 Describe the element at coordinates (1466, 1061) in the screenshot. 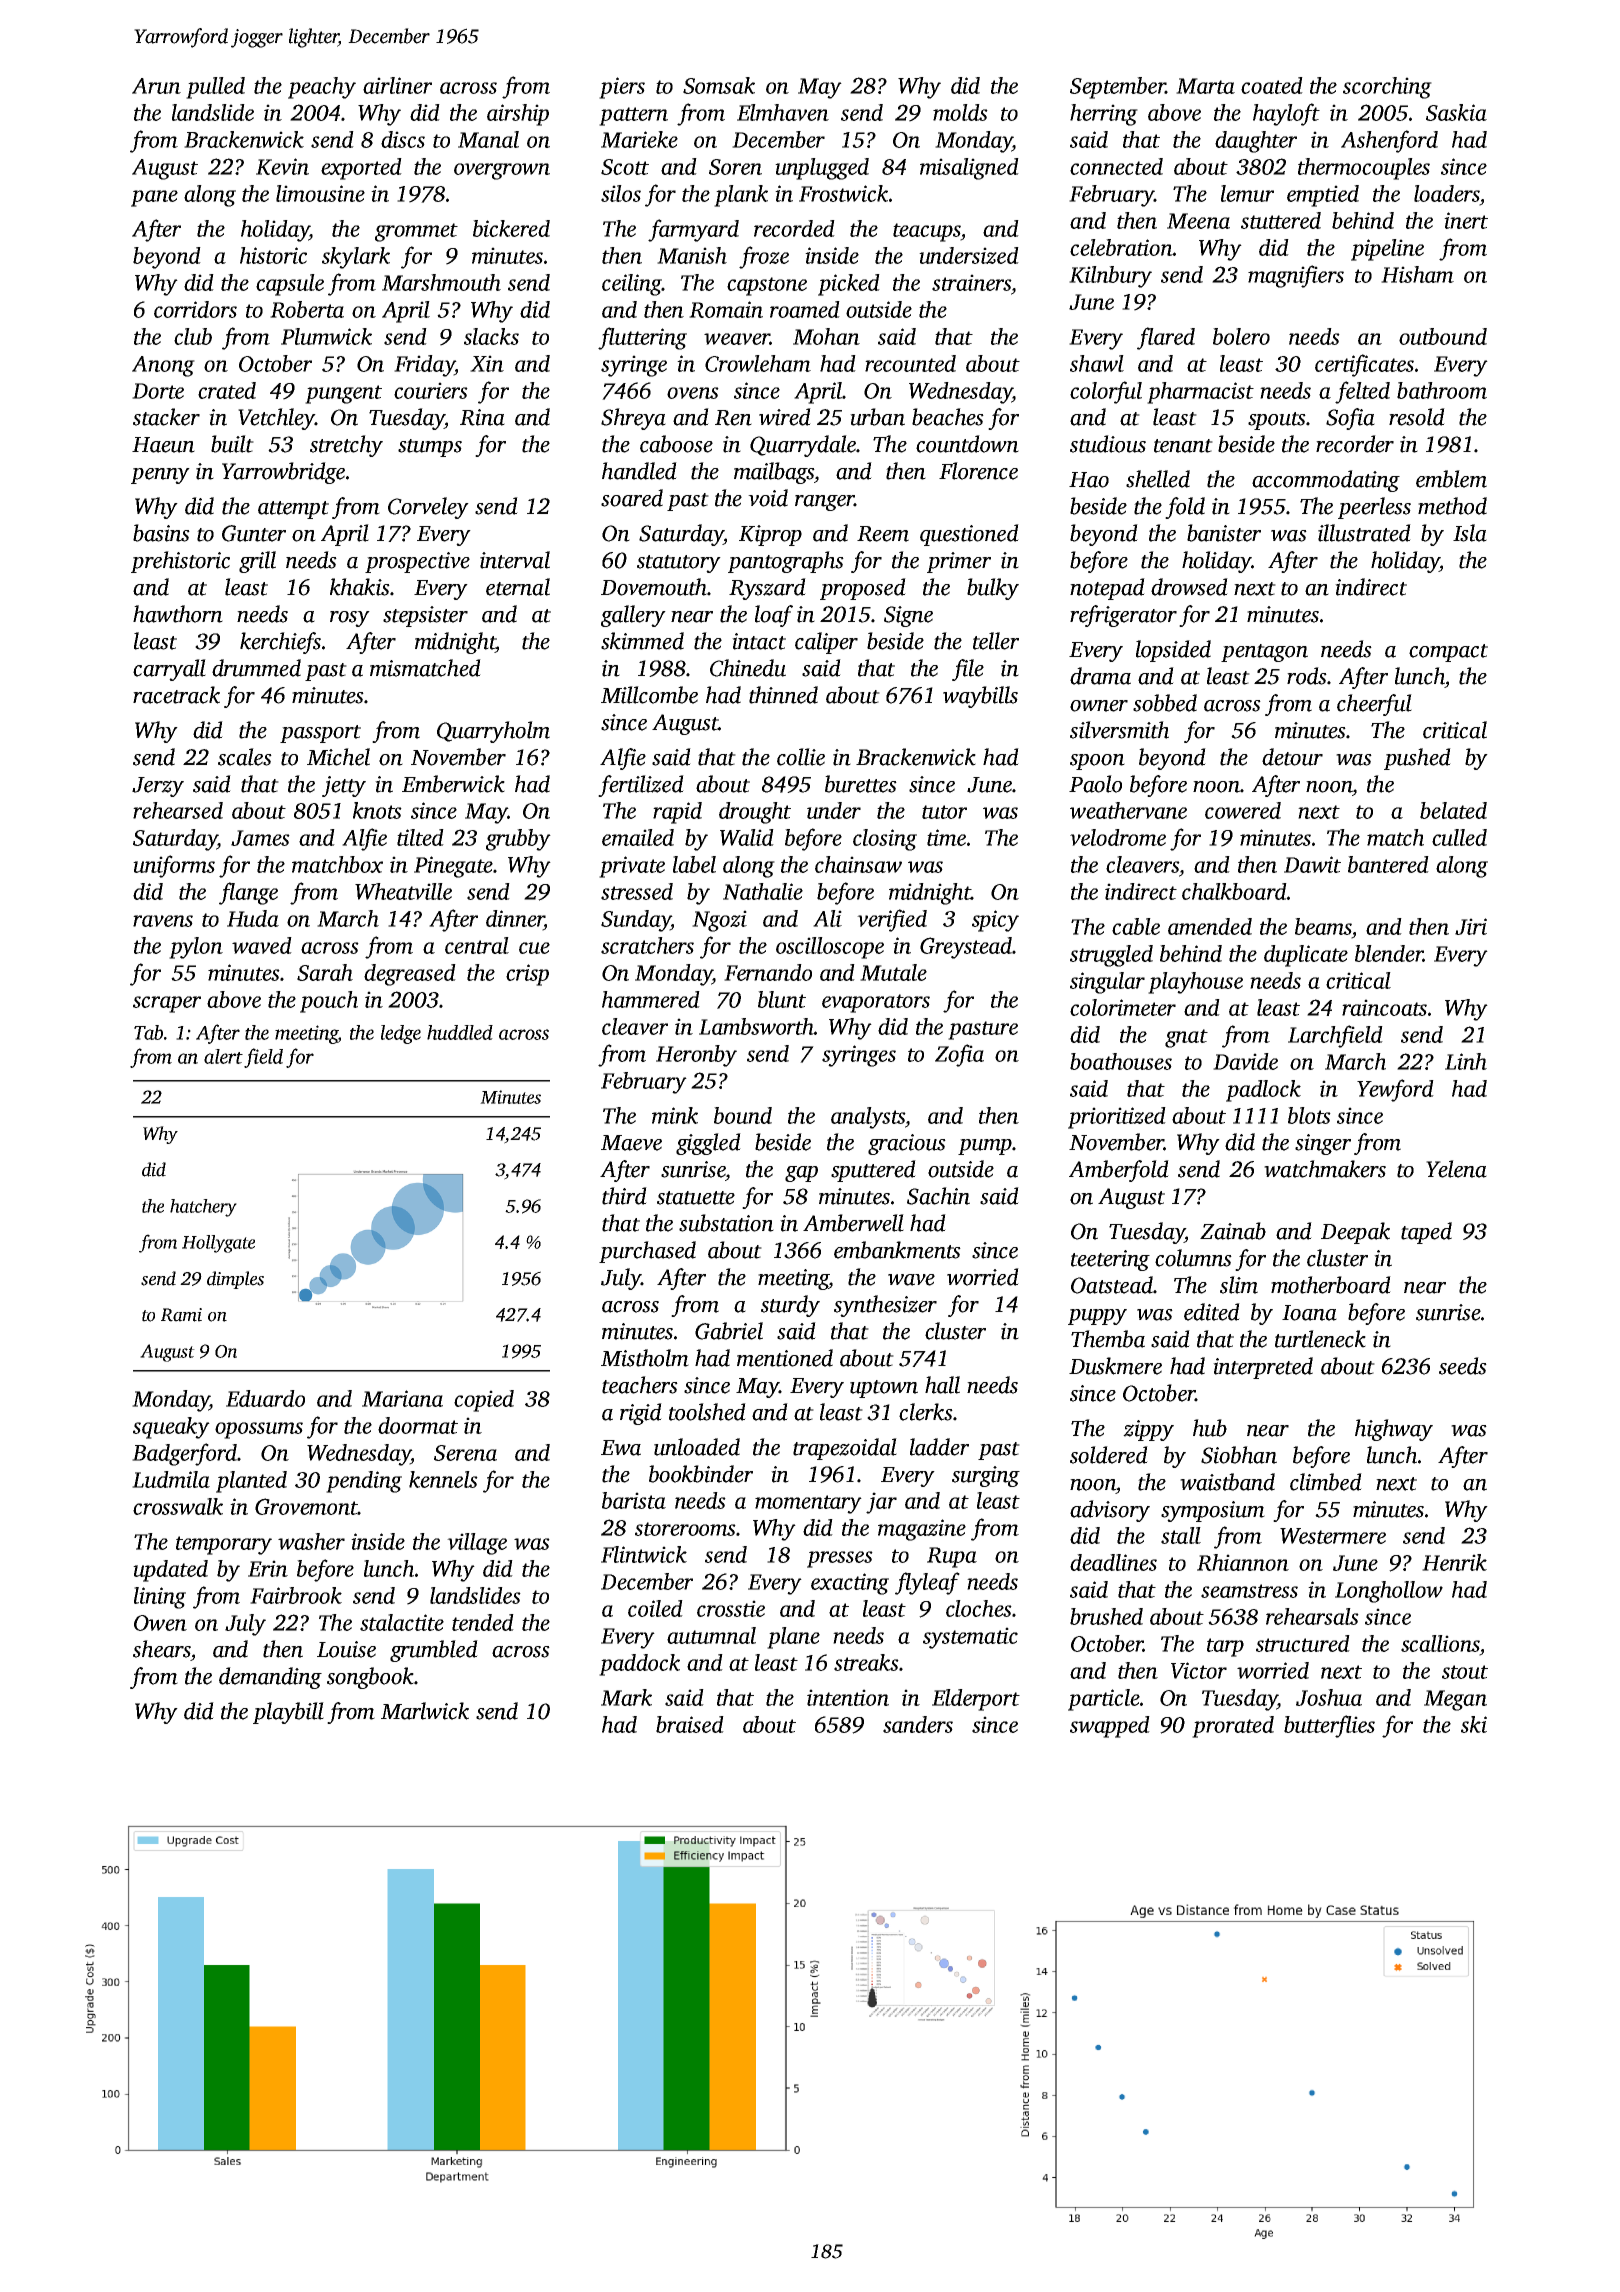

I see `Linh` at that location.
